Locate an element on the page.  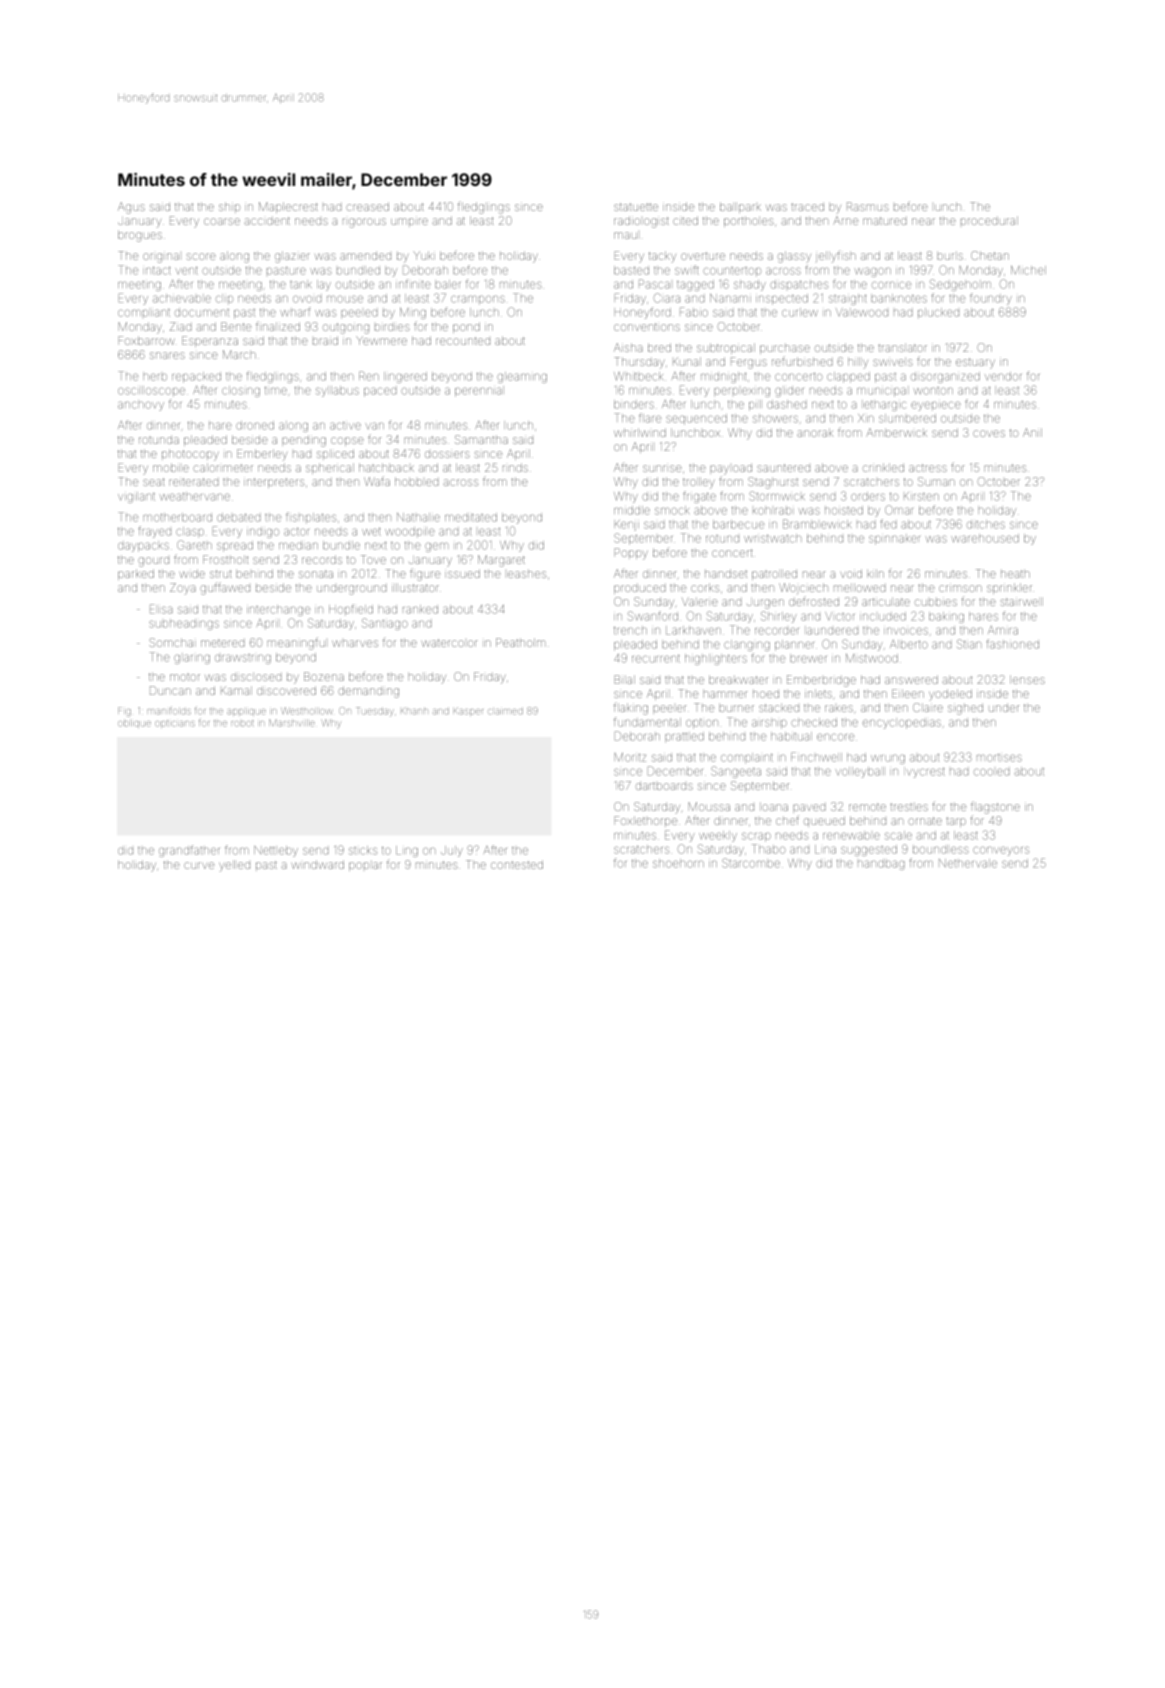
tarp is located at coordinates (956, 822).
